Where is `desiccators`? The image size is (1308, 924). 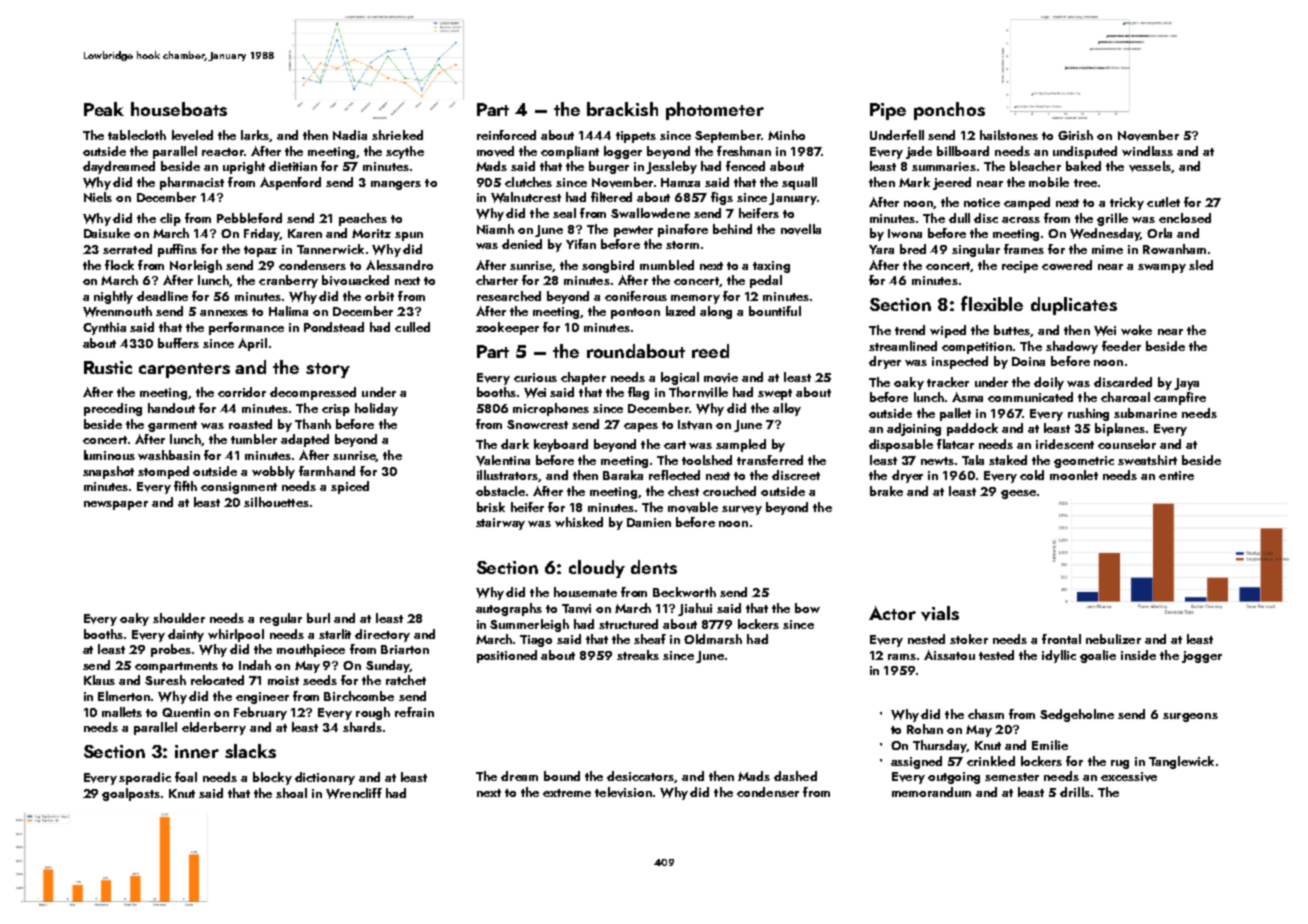 desiccators is located at coordinates (641, 777).
